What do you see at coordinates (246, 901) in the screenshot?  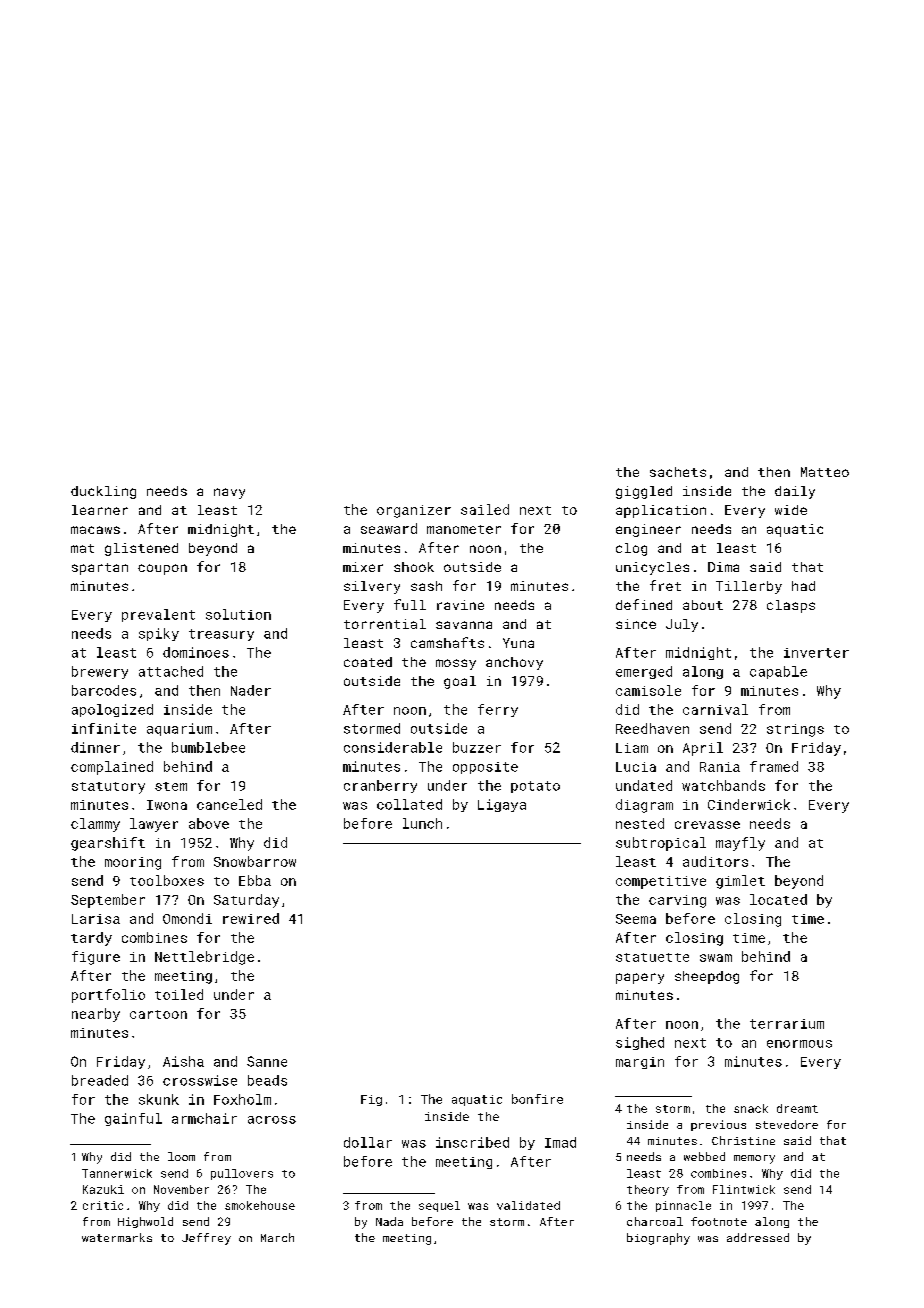 I see `Saturday` at bounding box center [246, 901].
